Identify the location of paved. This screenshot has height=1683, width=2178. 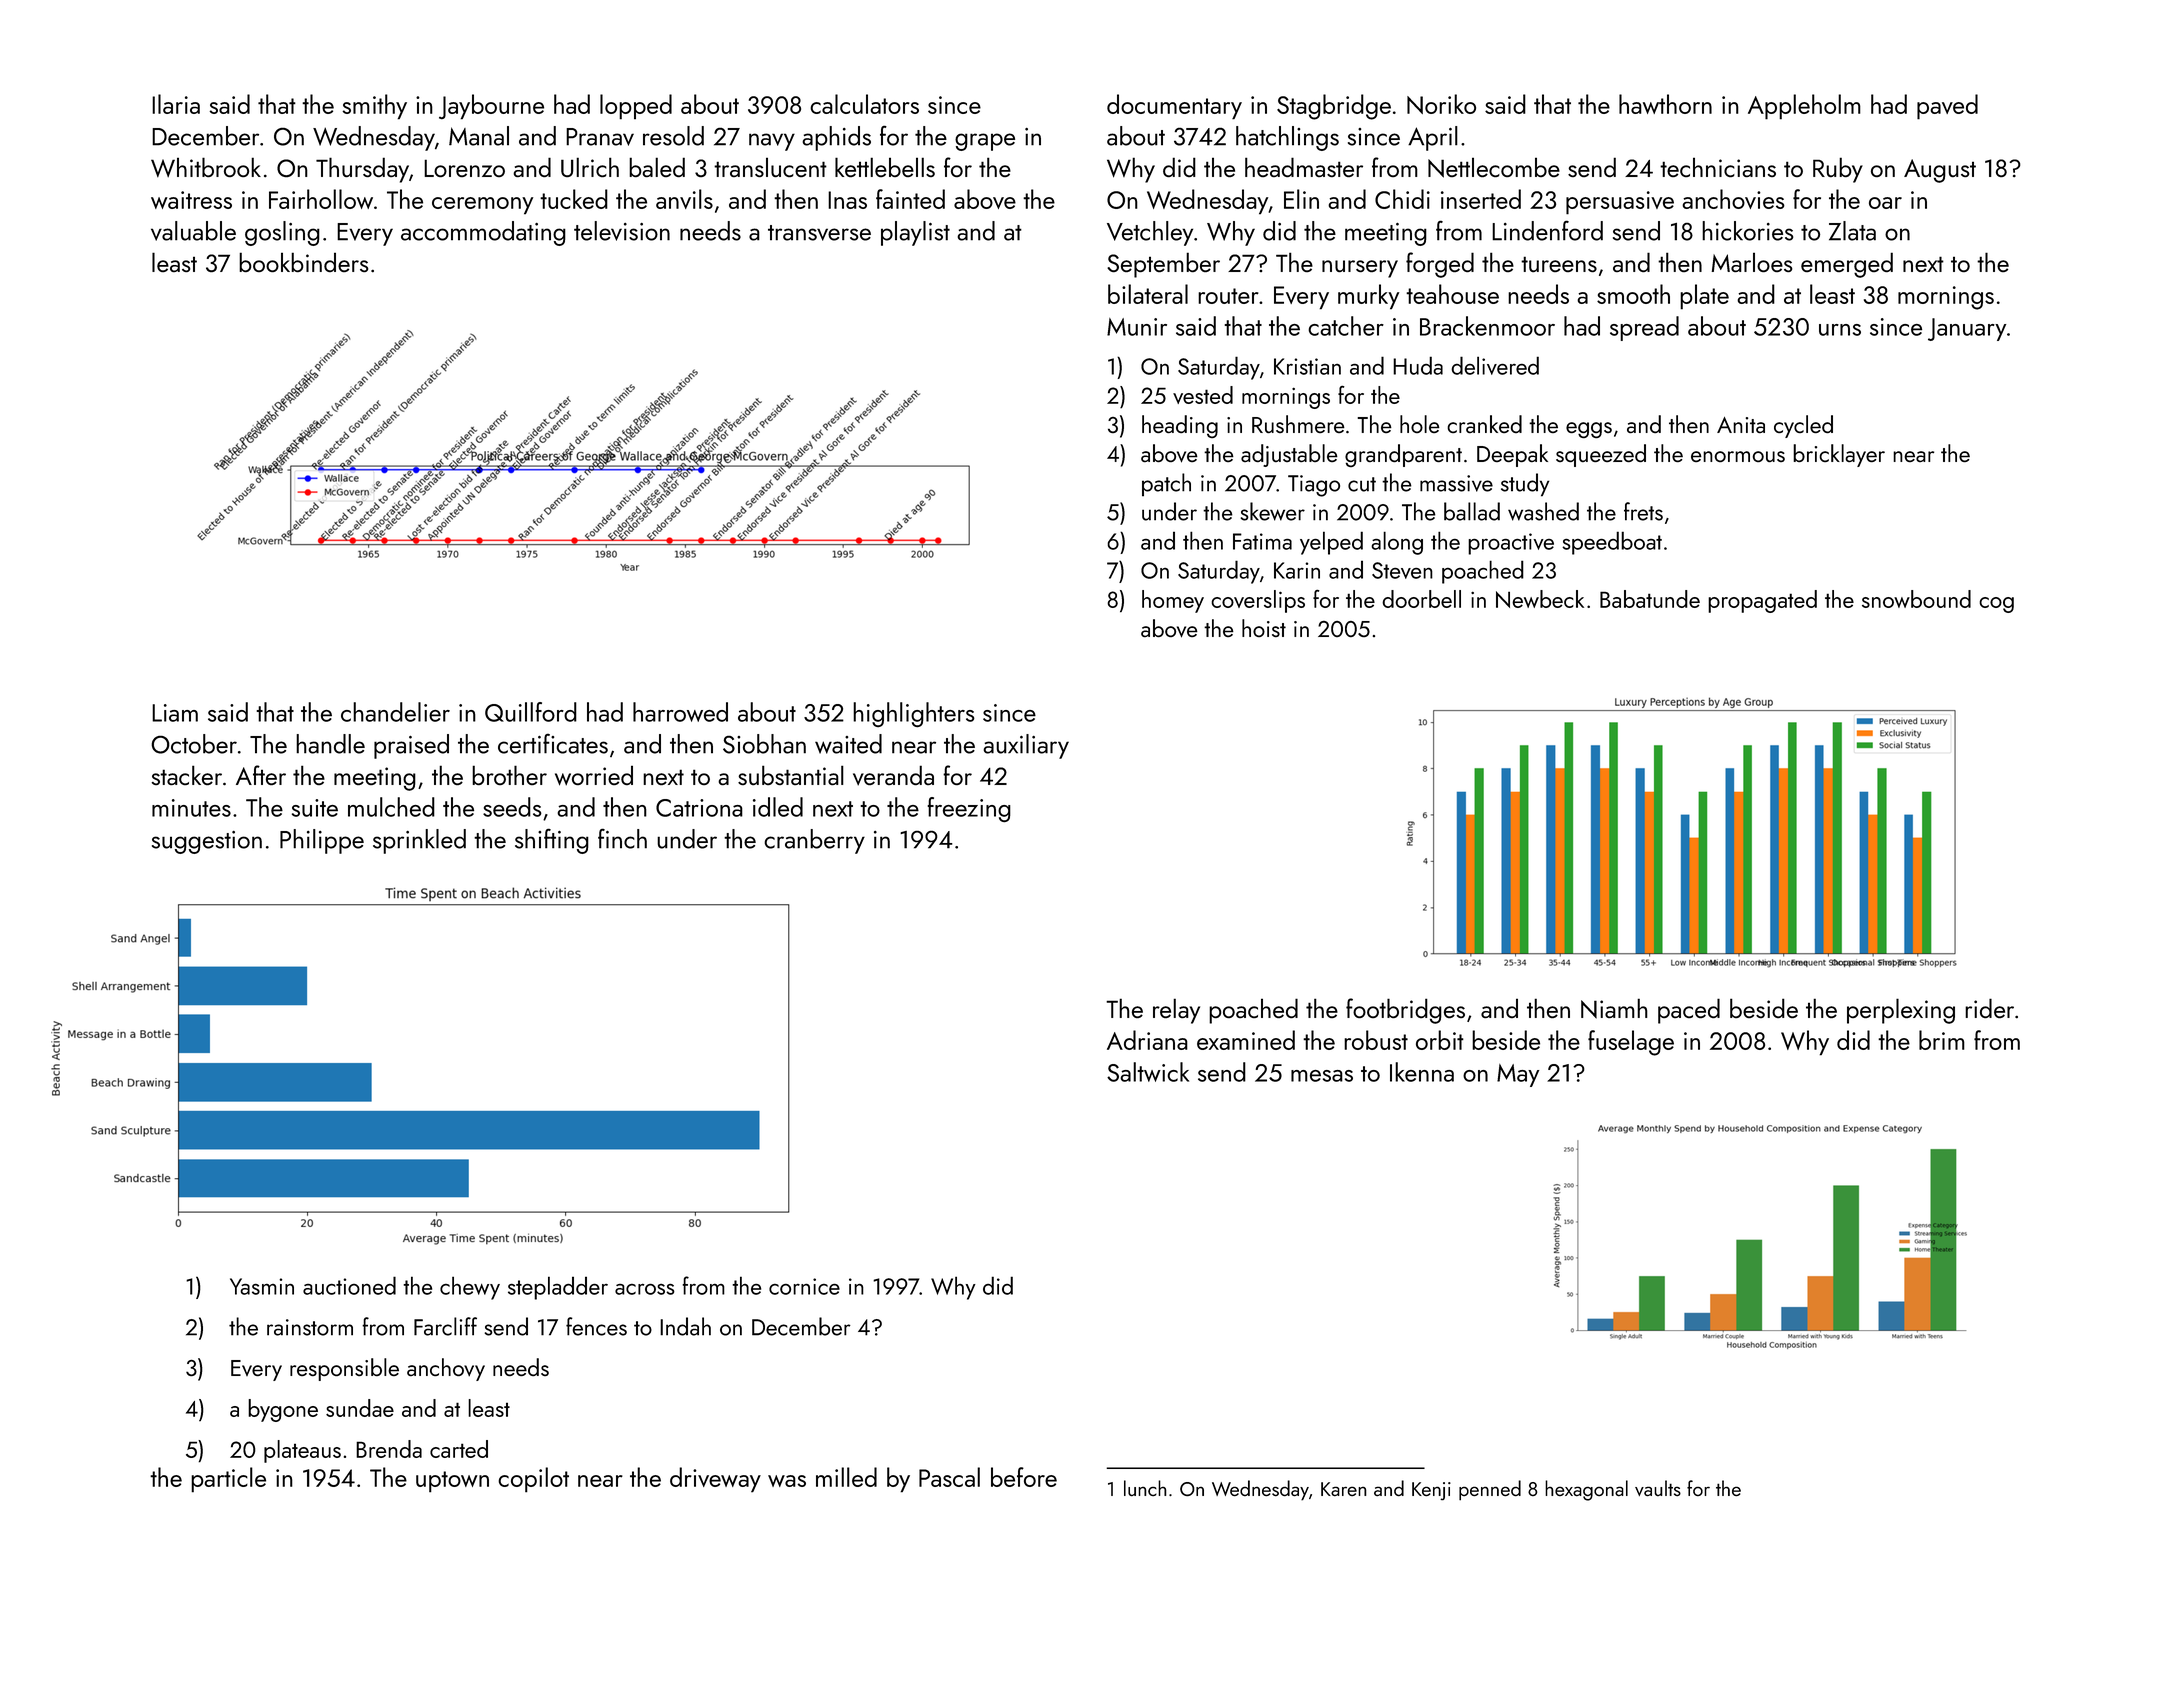
(1947, 107).
